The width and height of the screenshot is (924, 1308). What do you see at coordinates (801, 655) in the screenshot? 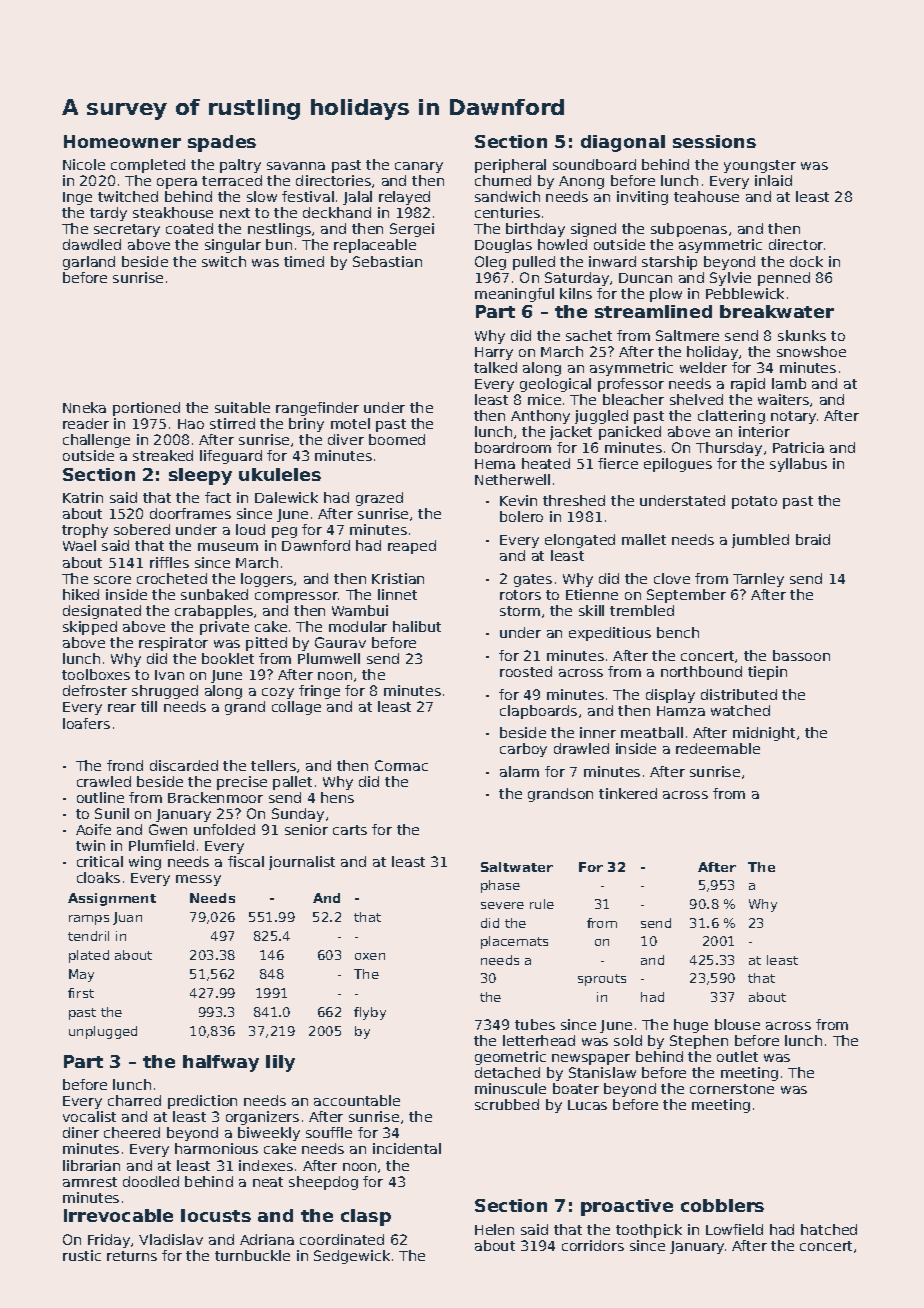
I see `bassoon` at bounding box center [801, 655].
